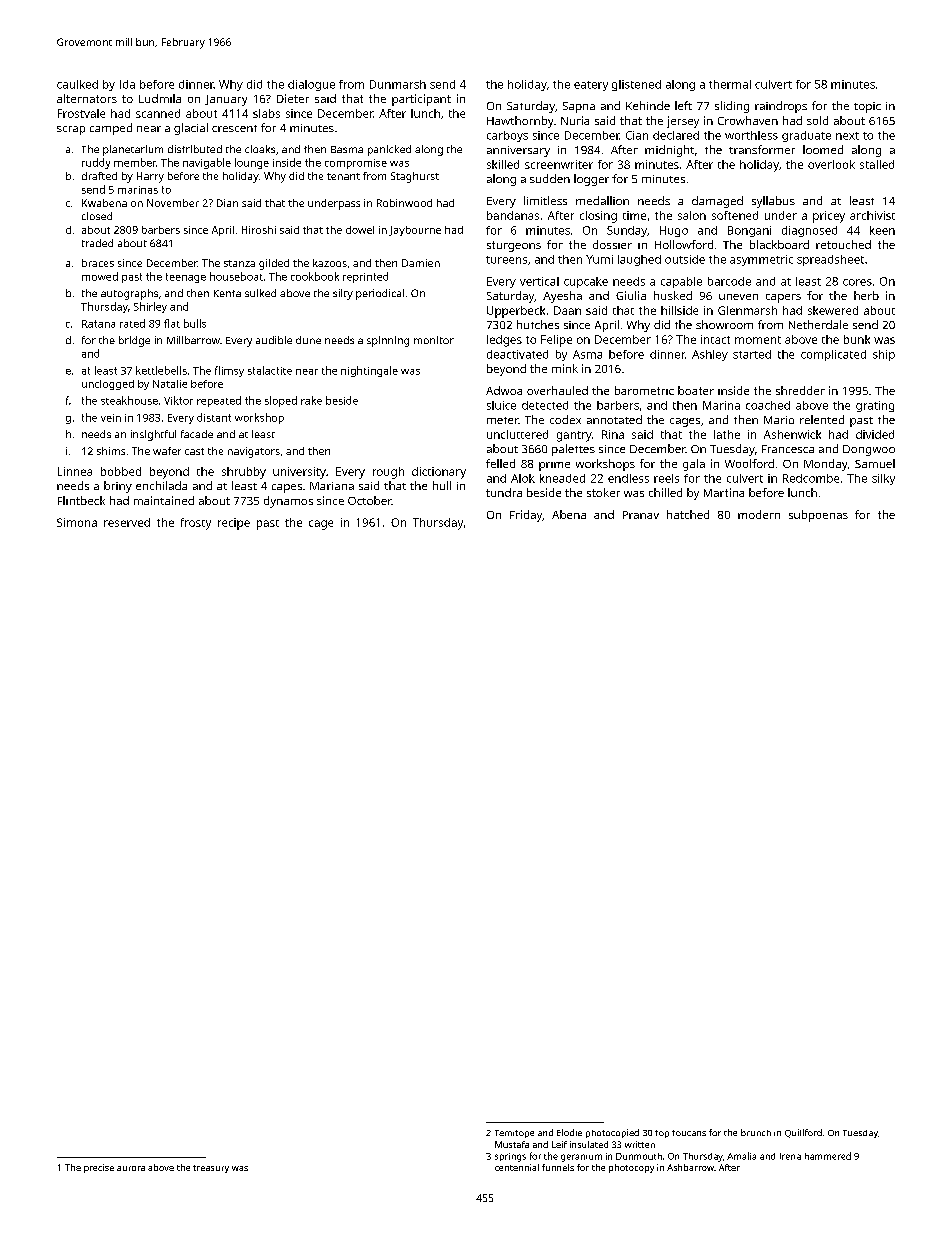 The width and height of the screenshot is (952, 1233). I want to click on dialogue, so click(311, 85).
